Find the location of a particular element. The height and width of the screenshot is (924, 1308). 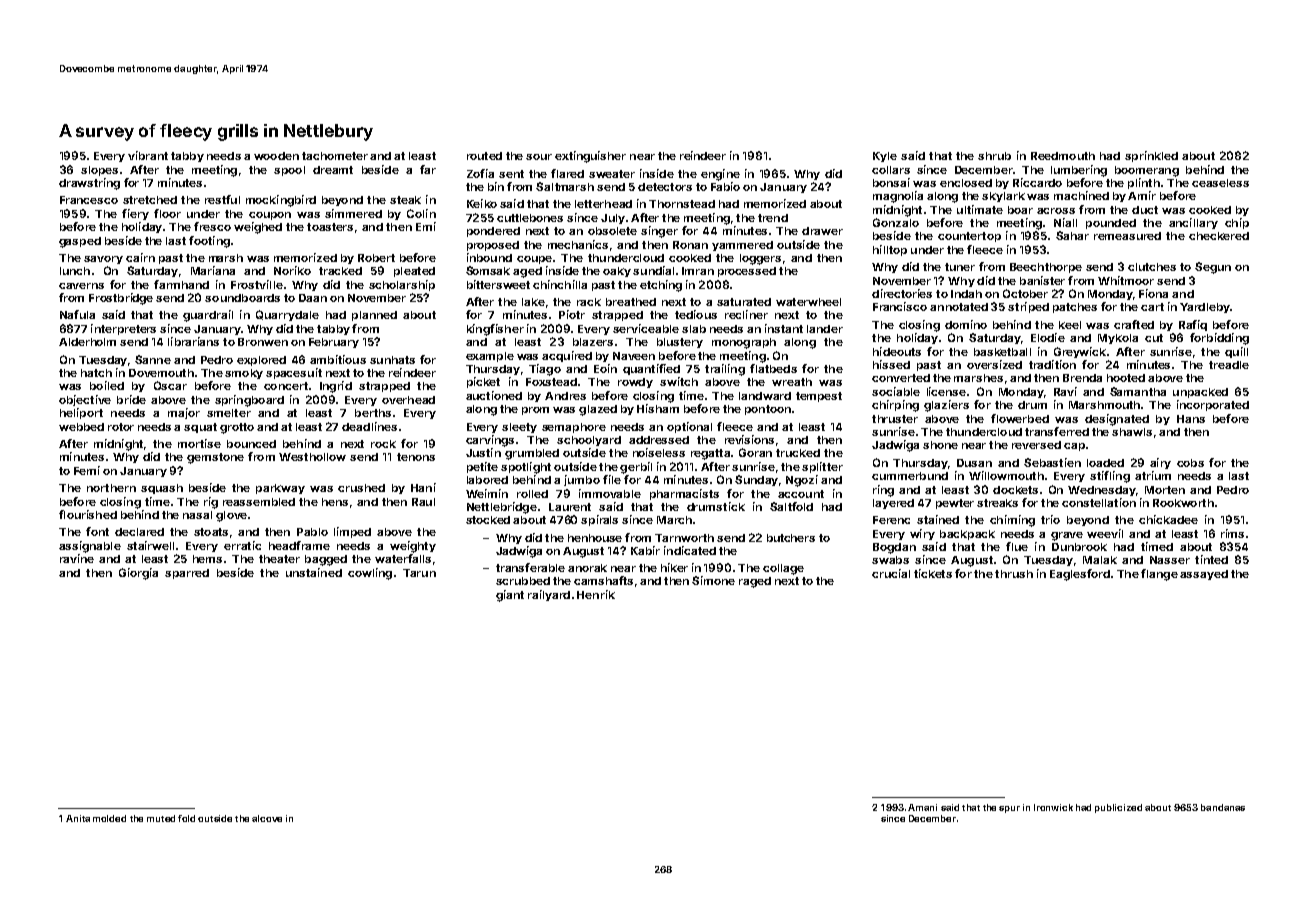

alcove is located at coordinates (267, 818).
